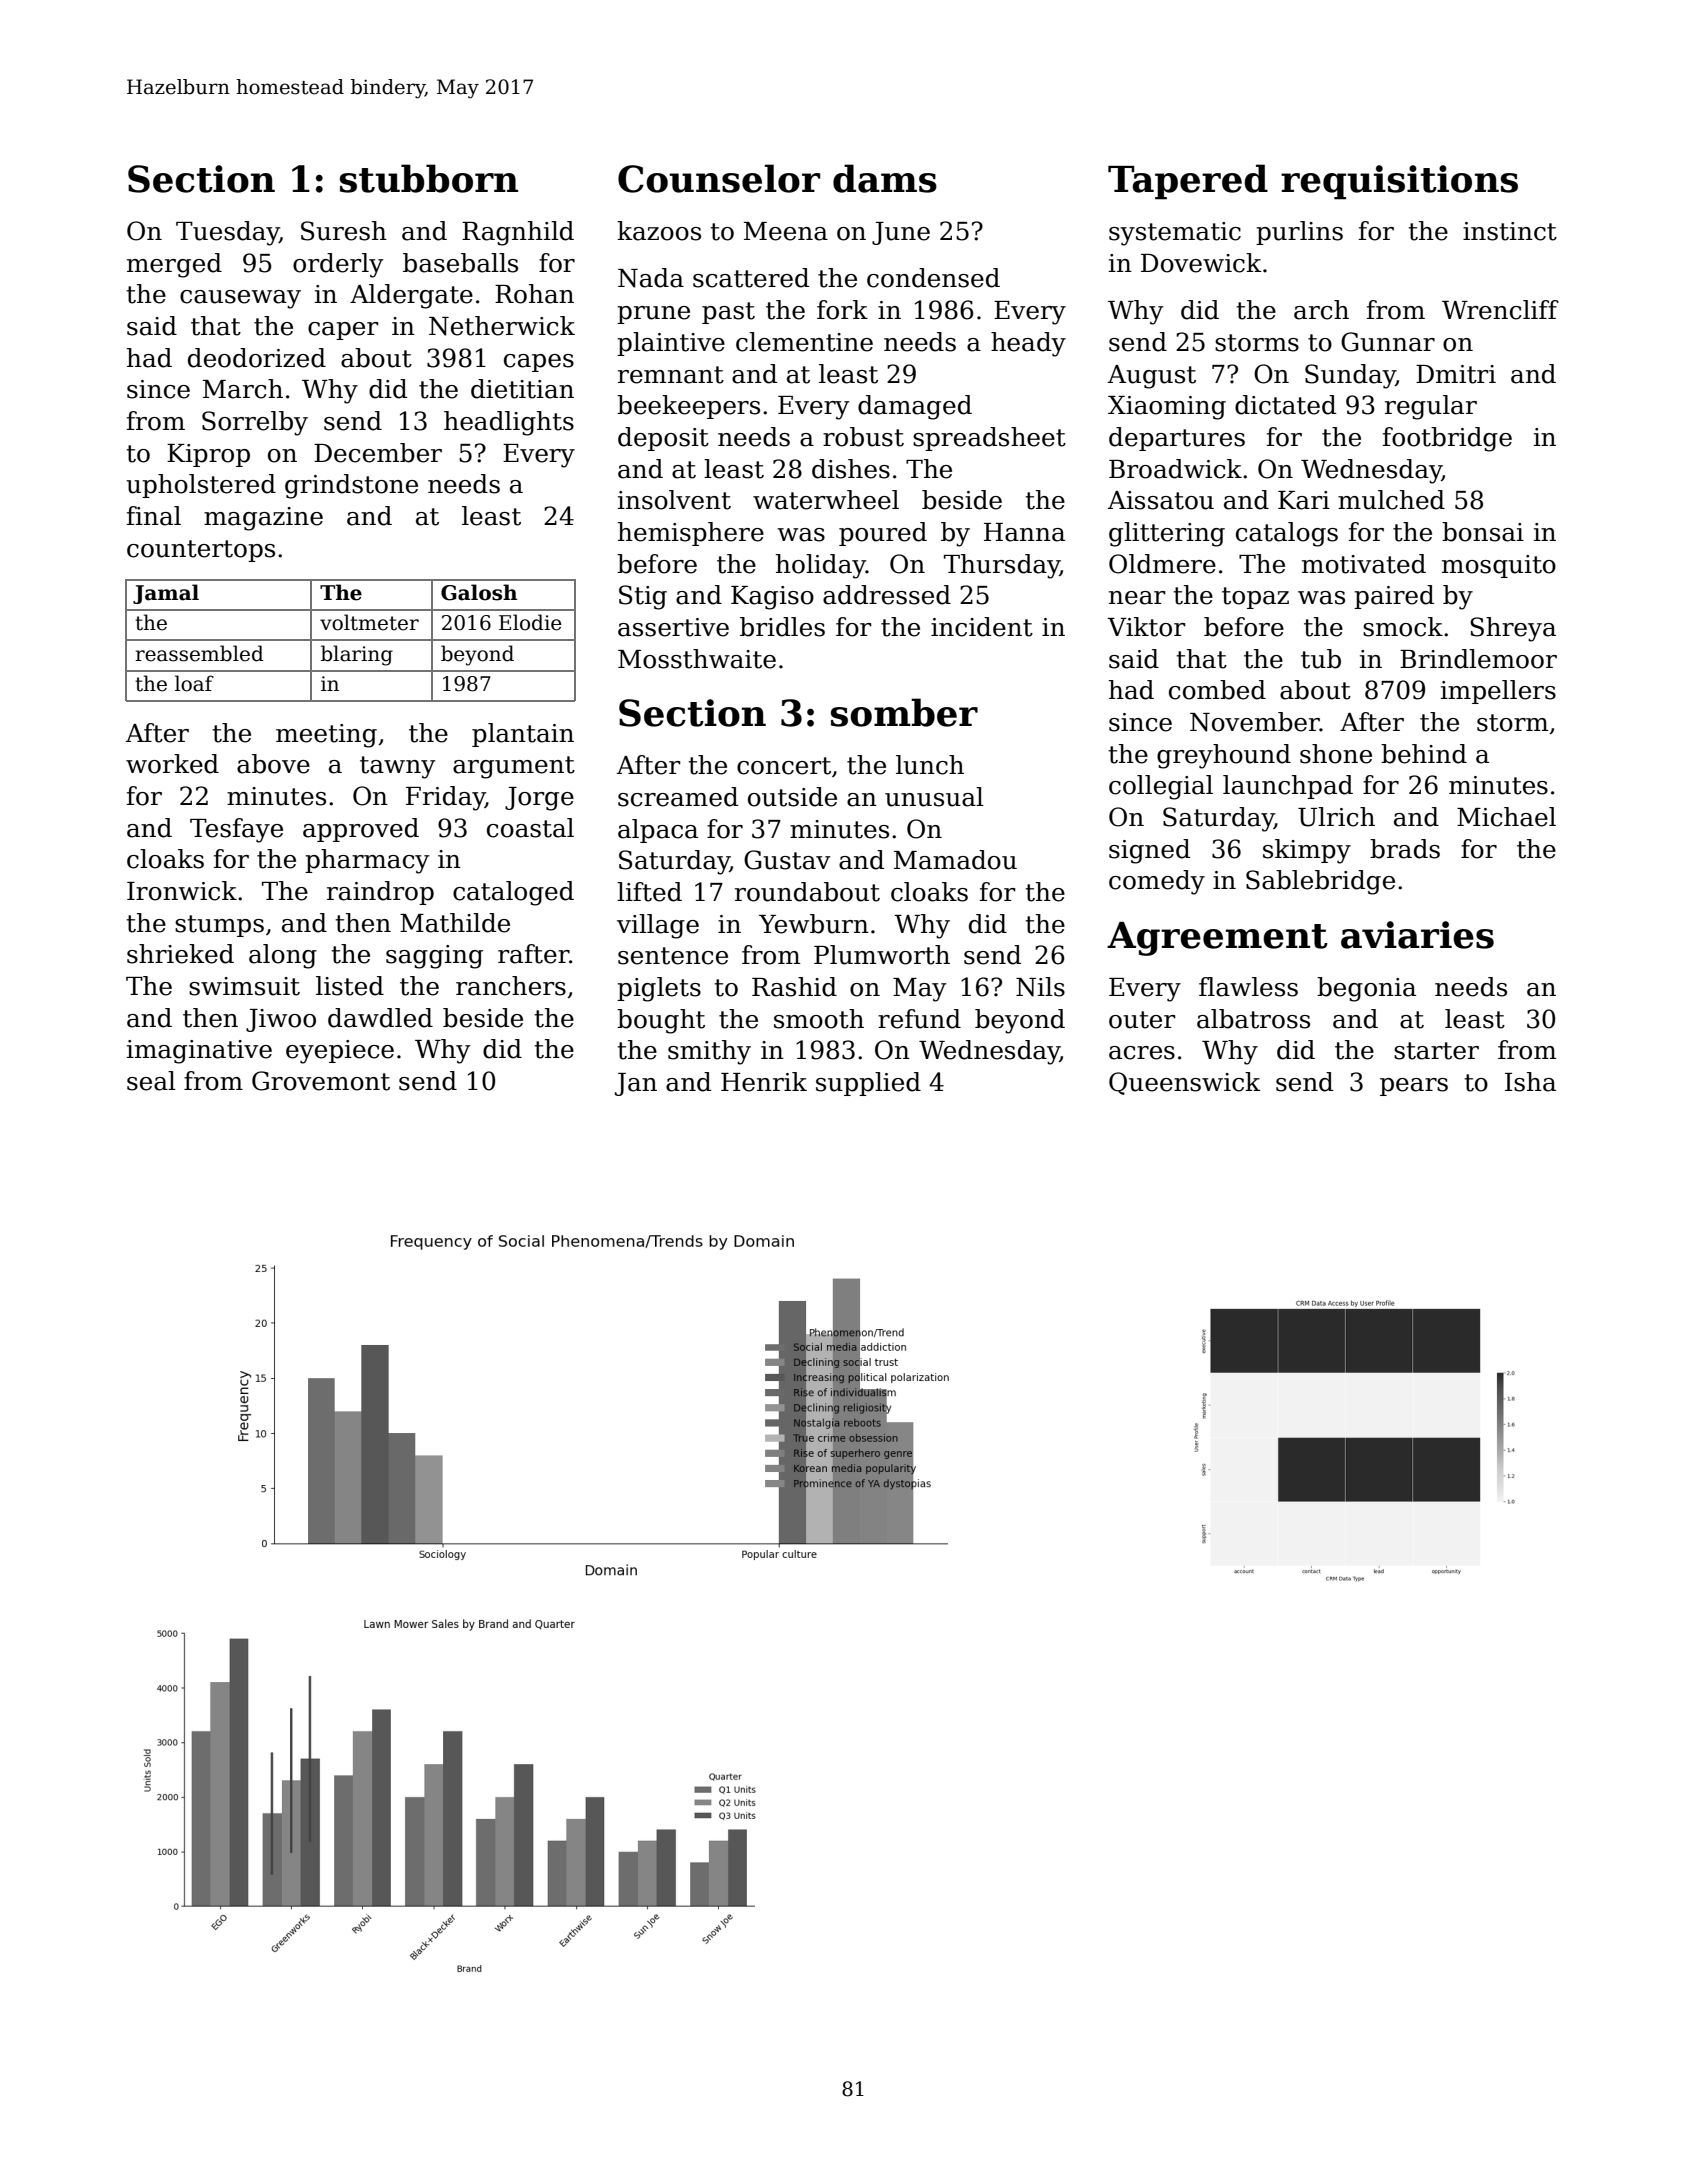 The width and height of the image is (1683, 2178). What do you see at coordinates (509, 423) in the image?
I see `headlights` at bounding box center [509, 423].
